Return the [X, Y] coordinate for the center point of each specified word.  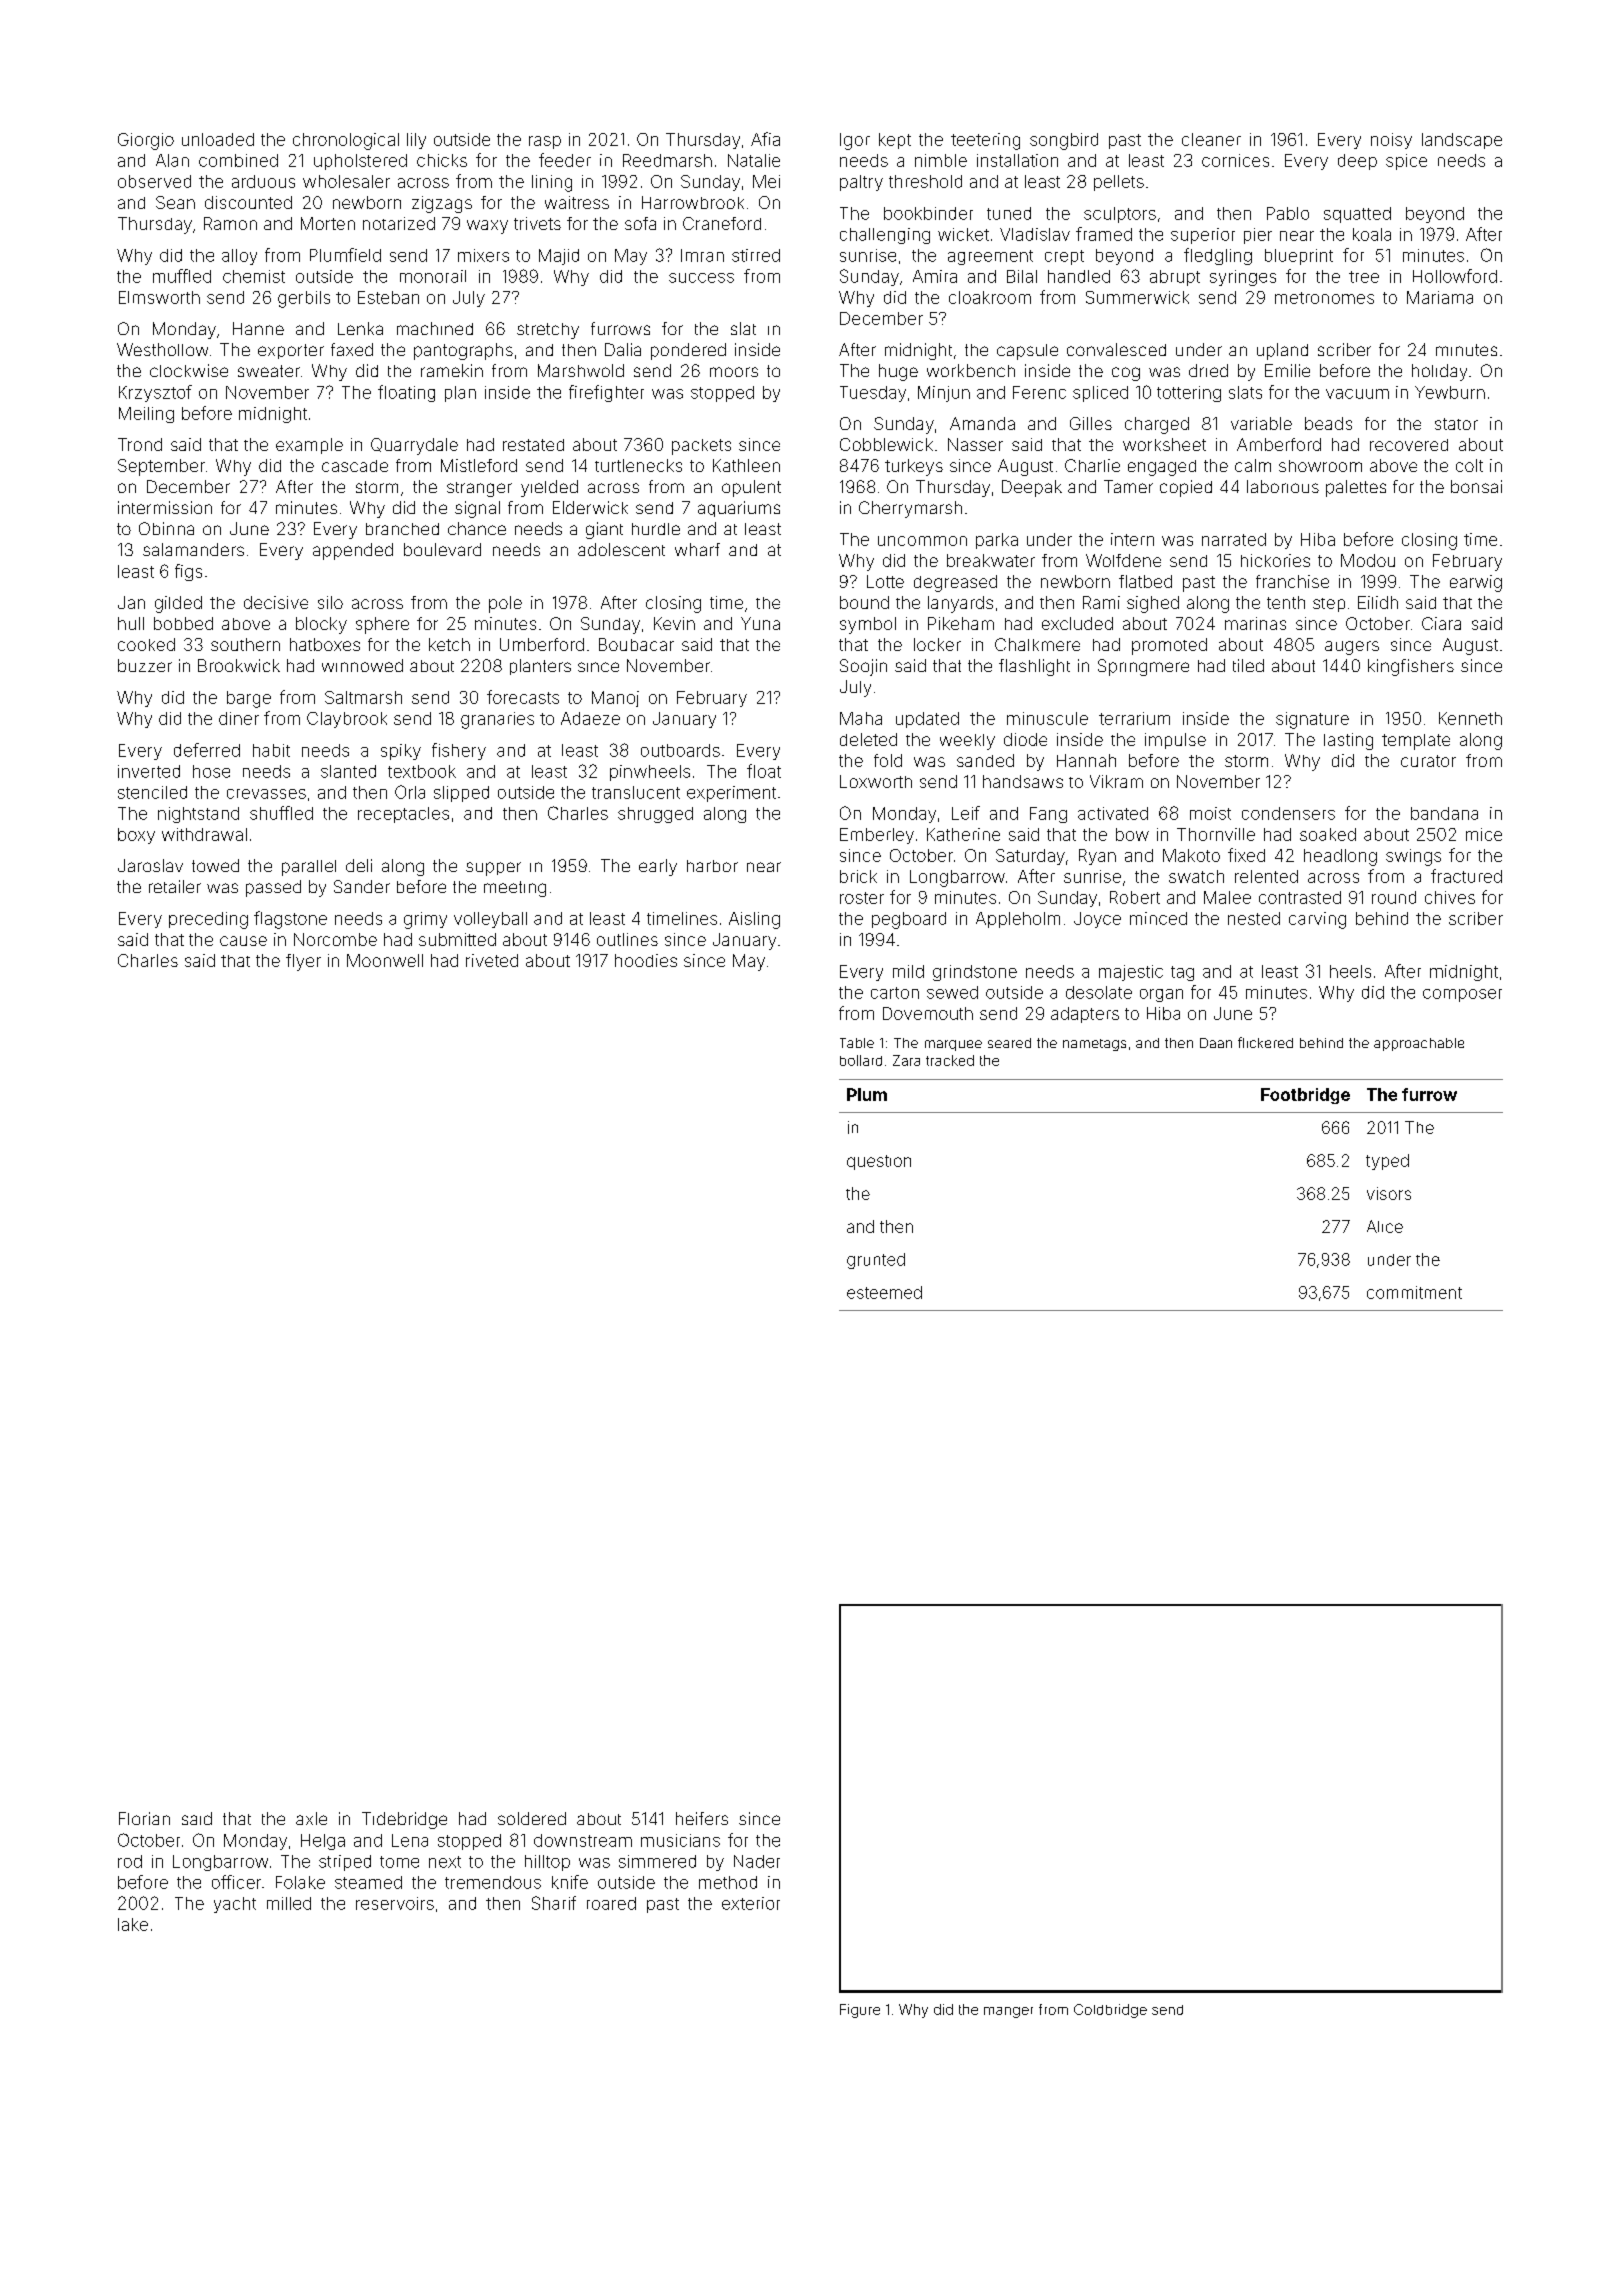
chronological [346, 141]
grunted [876, 1261]
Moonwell [385, 960]
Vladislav [1035, 234]
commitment [1414, 1292]
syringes [1243, 278]
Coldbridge [1110, 2011]
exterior [751, 1903]
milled [289, 1903]
